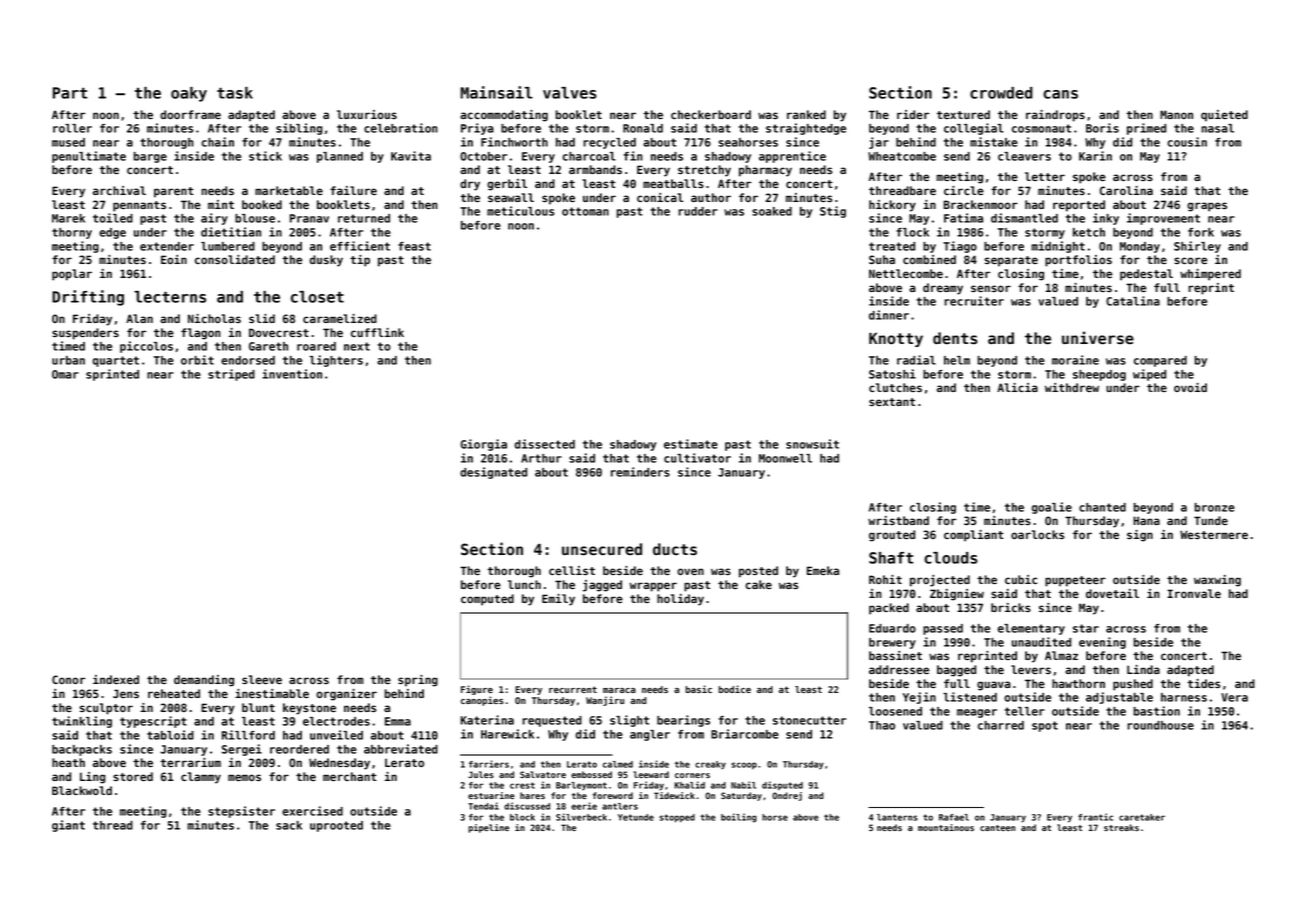 This document has height=924, width=1308. Describe the element at coordinates (1142, 817) in the document. I see `caretaker` at that location.
